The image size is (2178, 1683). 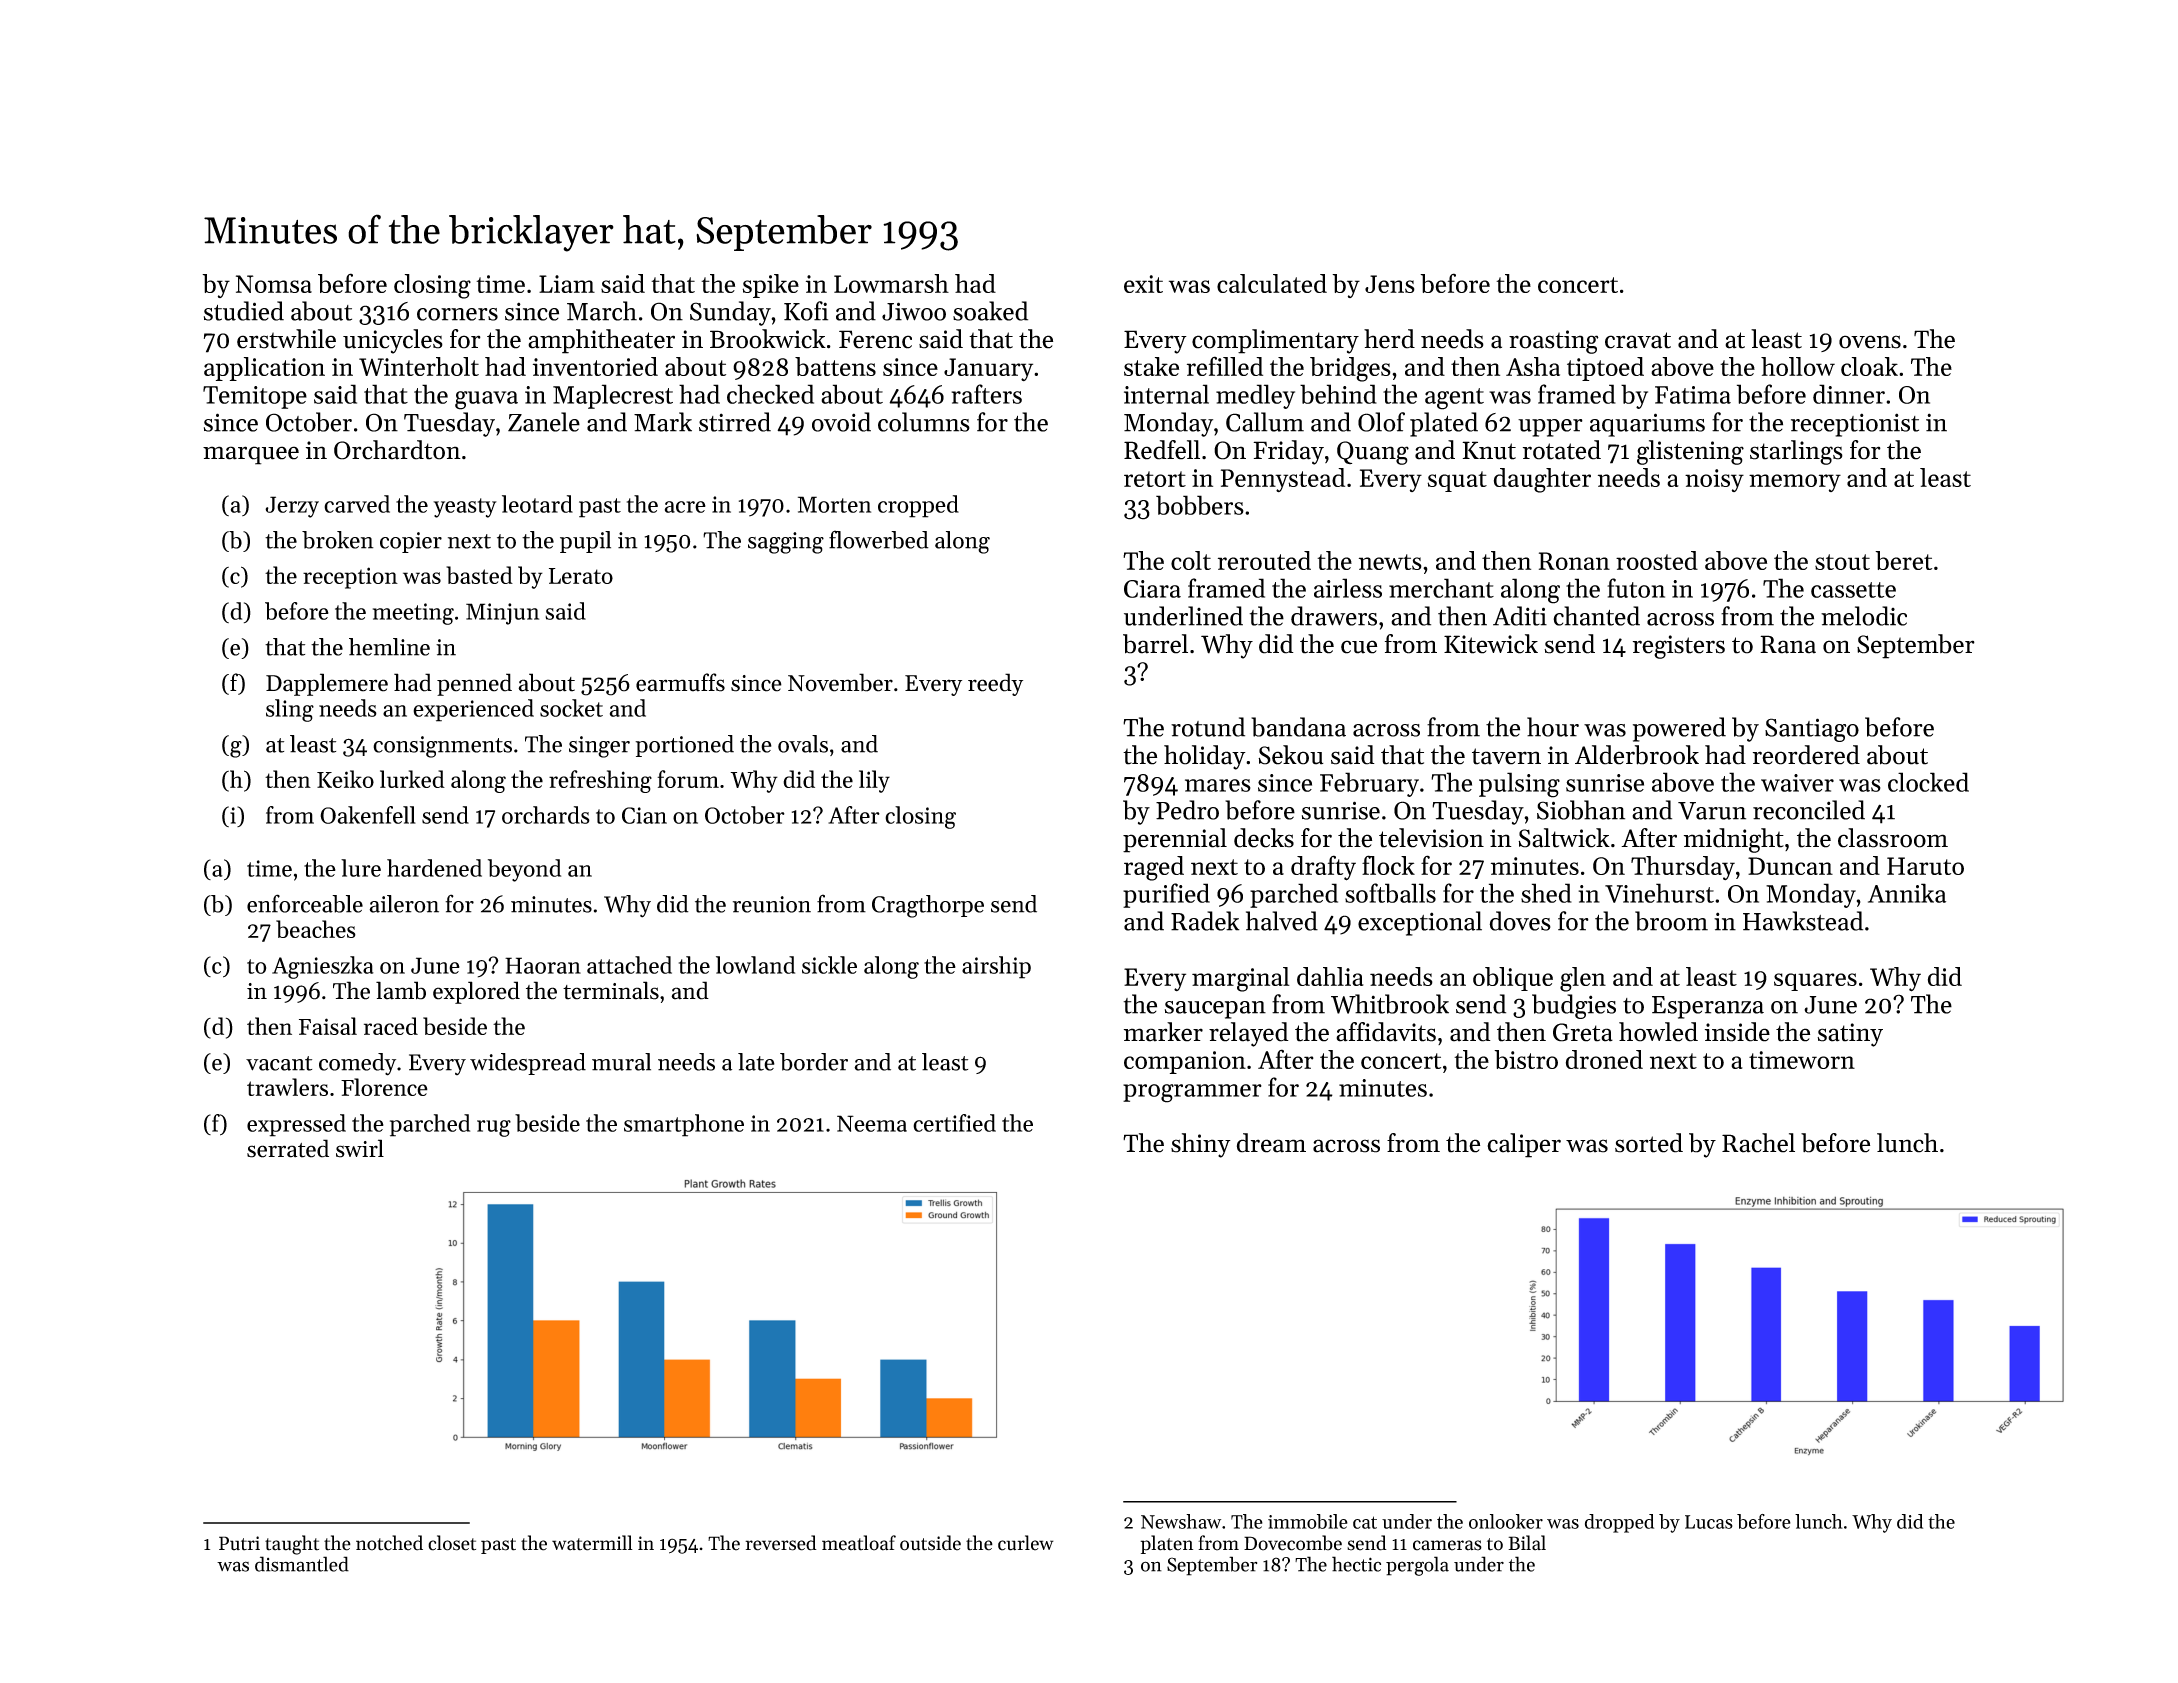 I want to click on companion, so click(x=1185, y=1062).
